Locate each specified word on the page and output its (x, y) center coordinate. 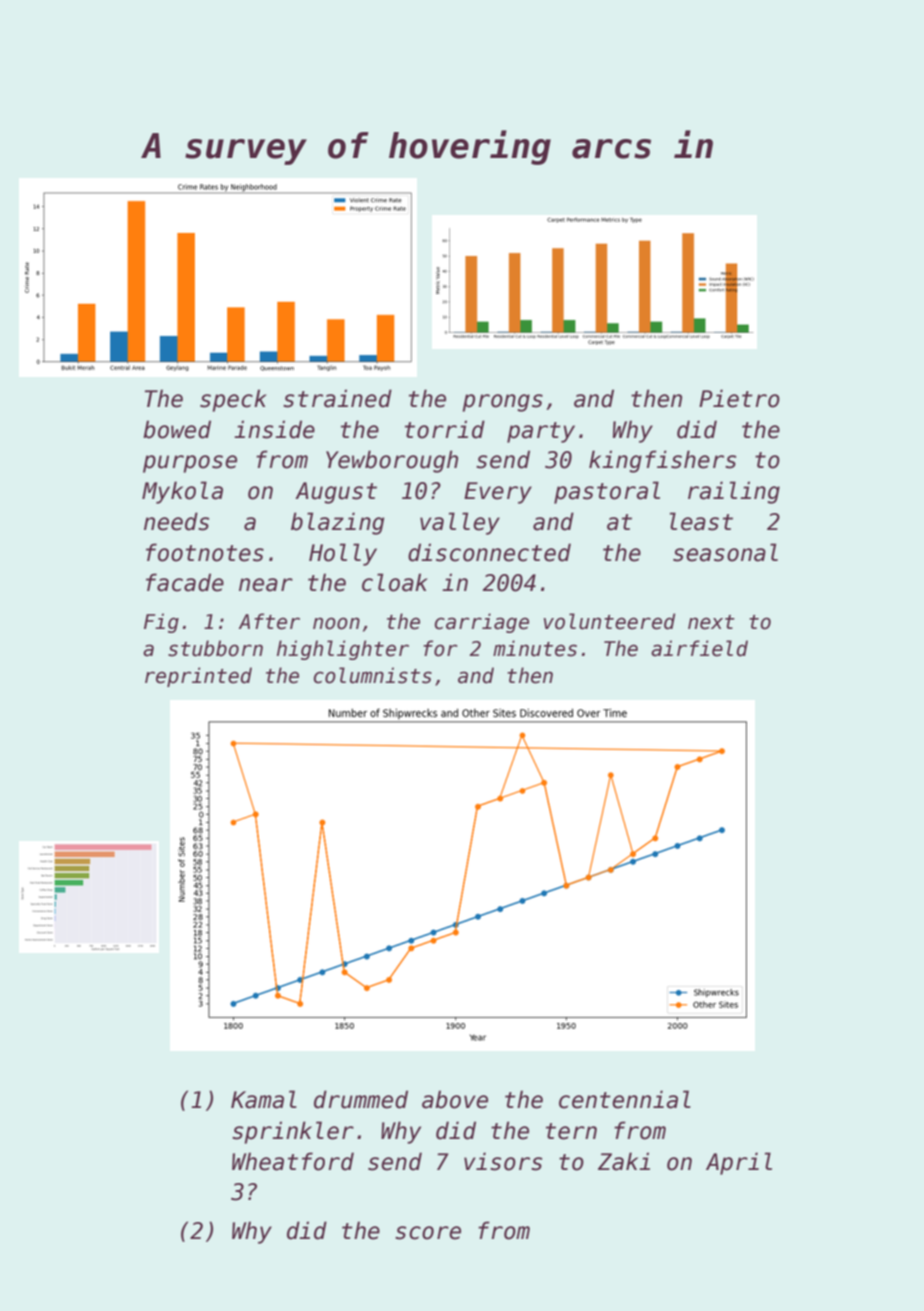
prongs (503, 403)
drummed (361, 1099)
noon (336, 623)
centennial (625, 1099)
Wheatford (293, 1161)
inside (274, 429)
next (711, 622)
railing (734, 492)
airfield (699, 648)
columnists (373, 675)
